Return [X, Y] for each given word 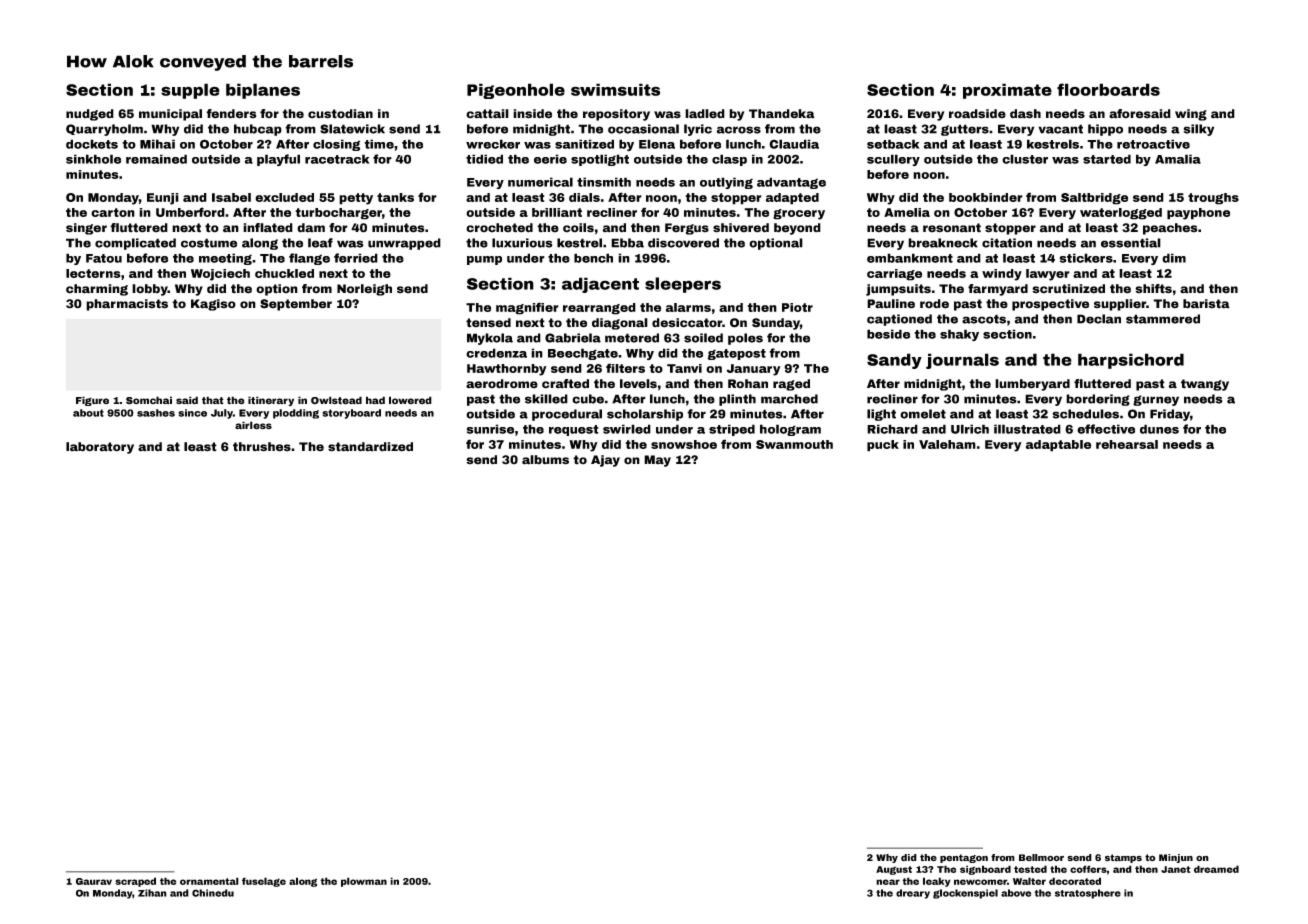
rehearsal [1127, 444]
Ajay [605, 461]
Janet [1176, 869]
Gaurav [94, 881]
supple [190, 91]
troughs [1213, 199]
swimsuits [615, 89]
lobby [150, 290]
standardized [370, 447]
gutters [965, 130]
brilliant [557, 212]
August [894, 870]
